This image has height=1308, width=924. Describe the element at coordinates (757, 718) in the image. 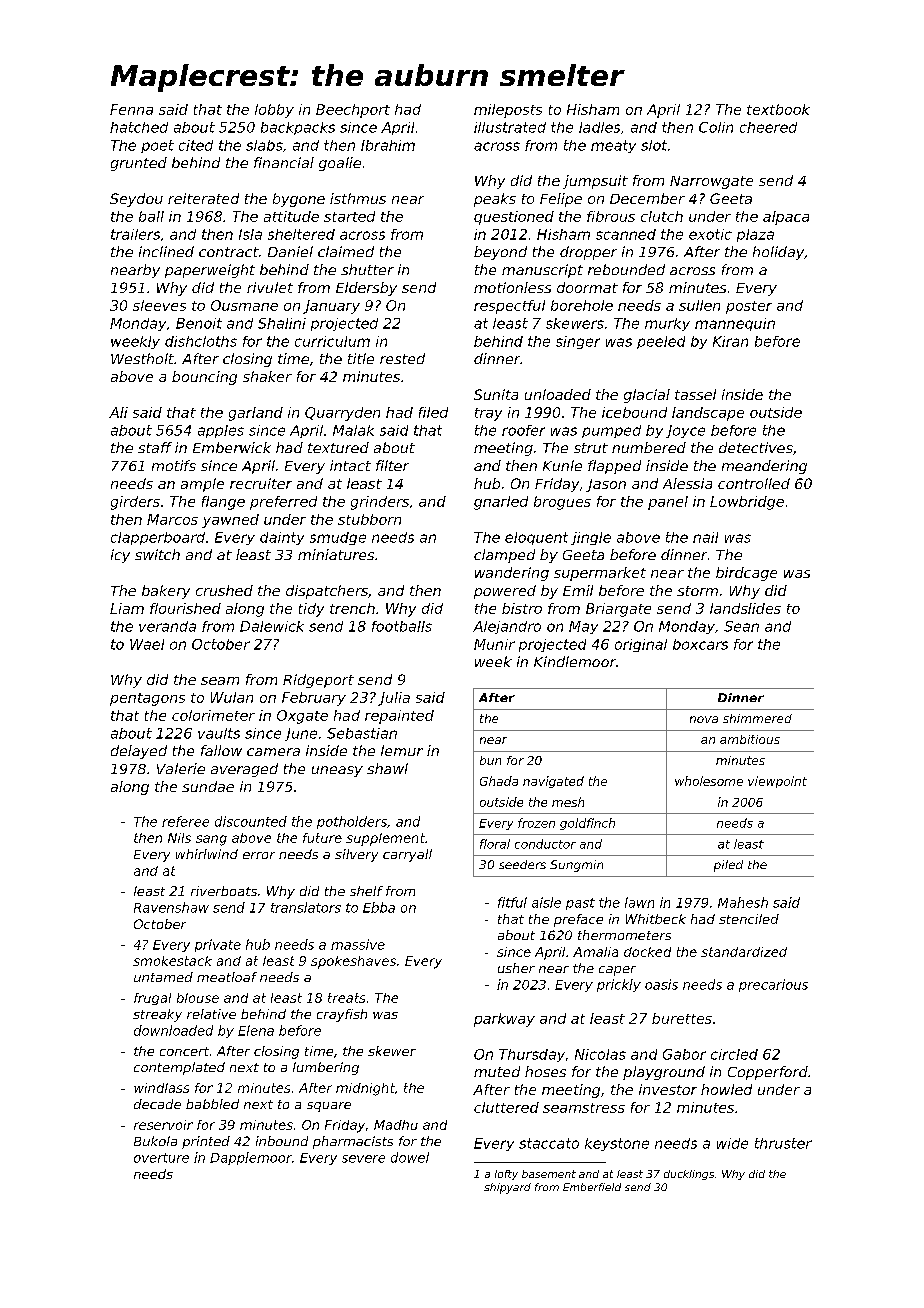

I see `shimmered` at that location.
